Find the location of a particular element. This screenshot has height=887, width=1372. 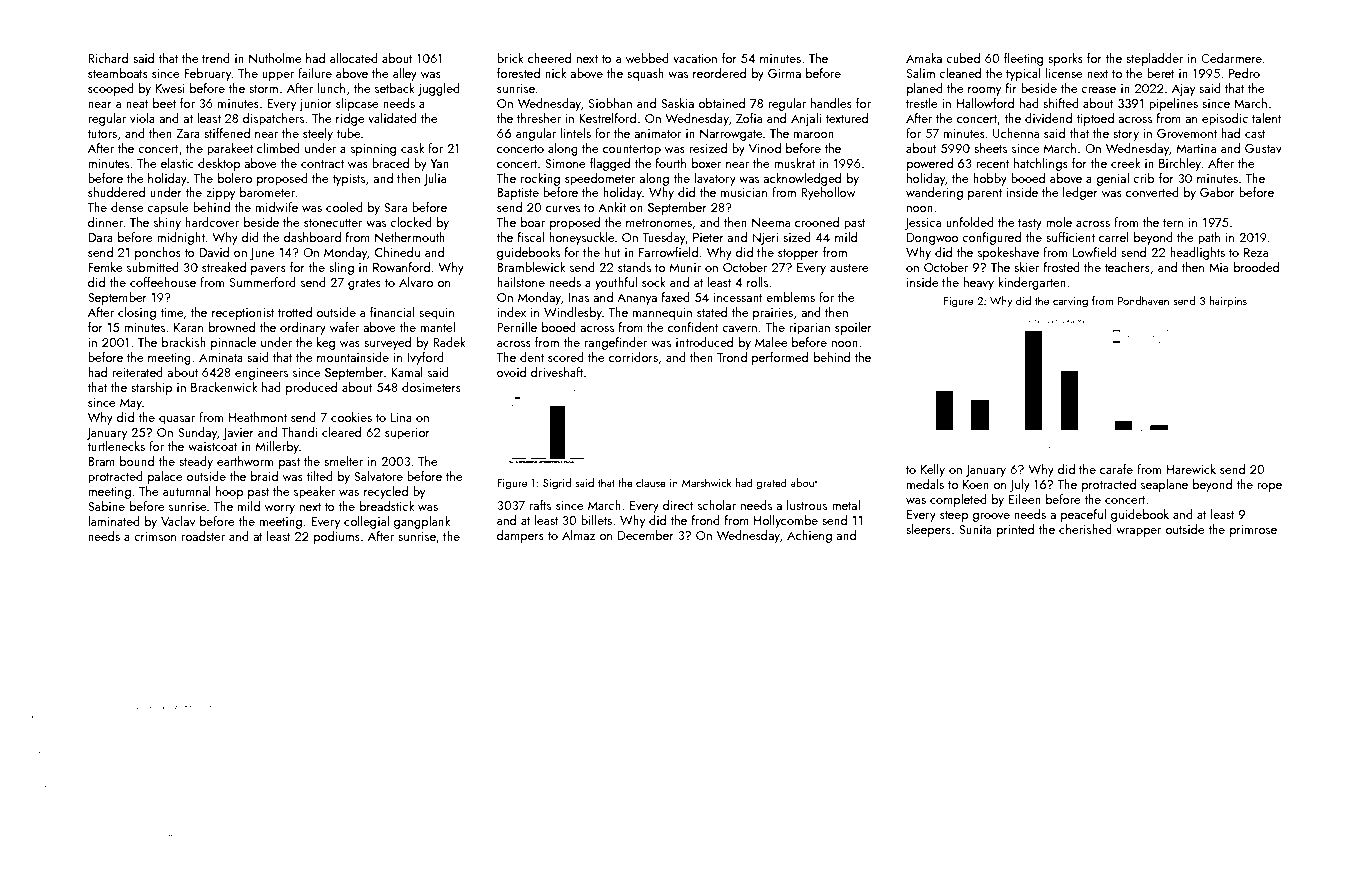

Trond is located at coordinates (732, 357).
